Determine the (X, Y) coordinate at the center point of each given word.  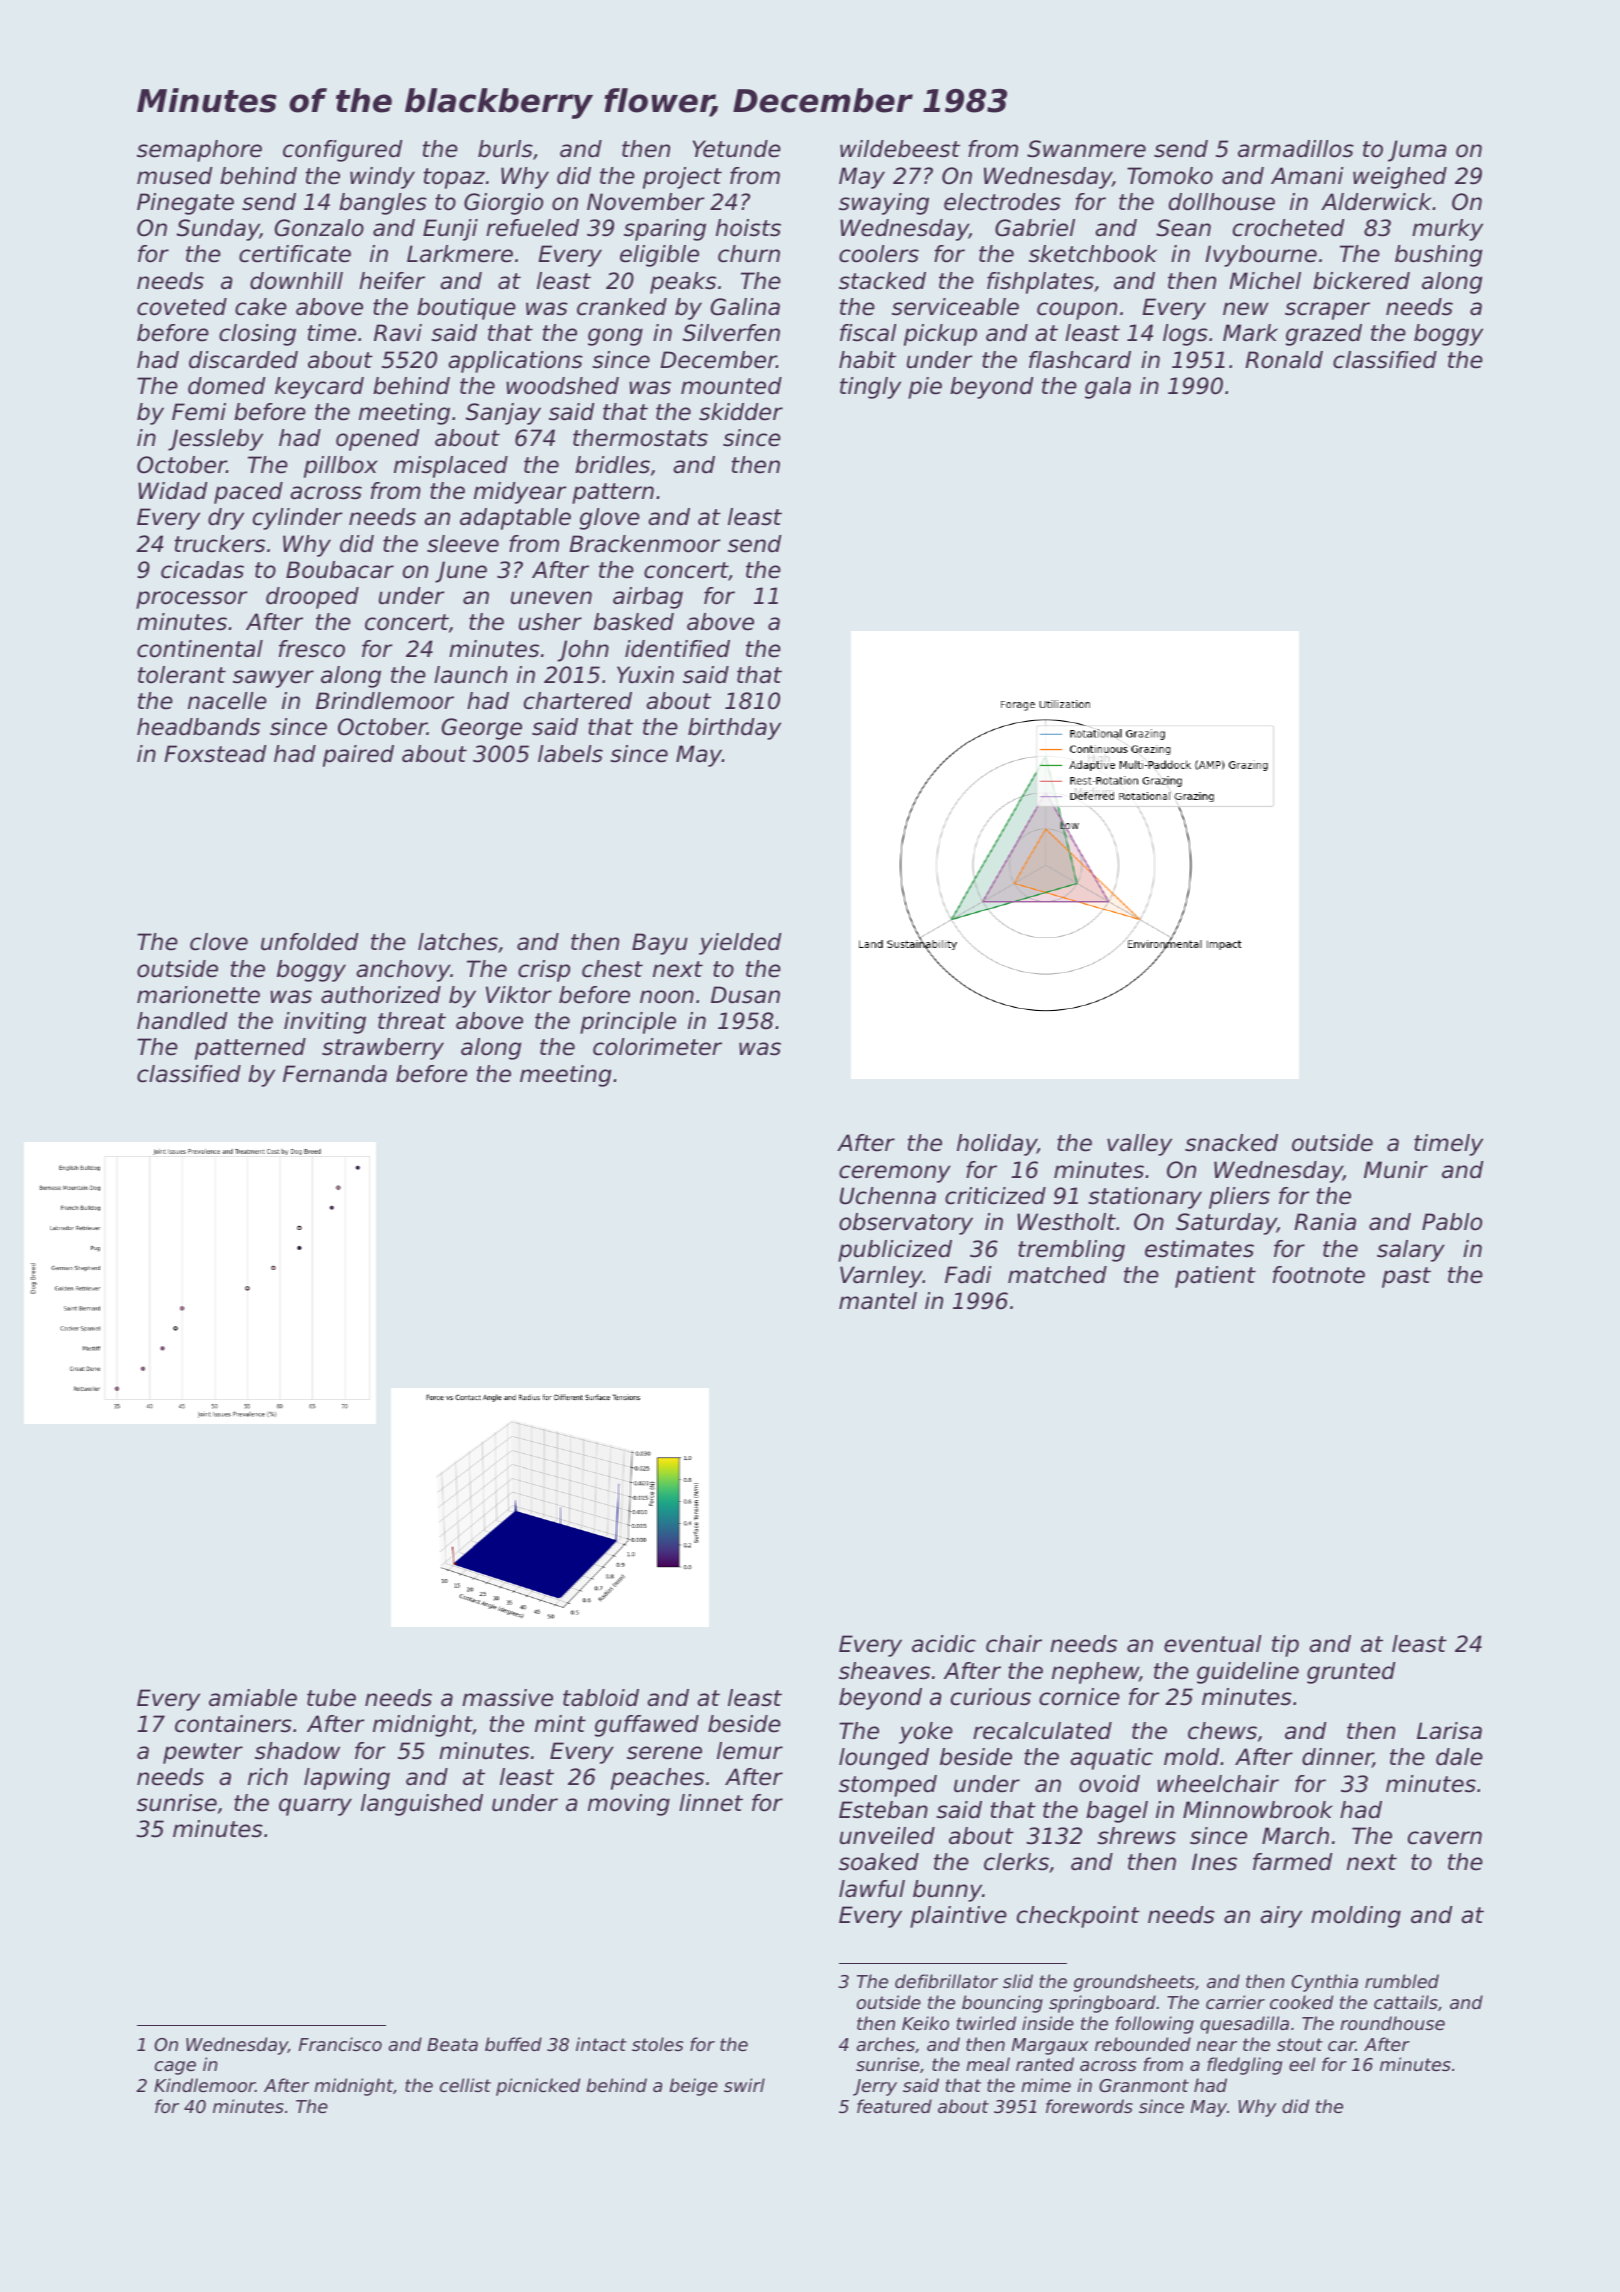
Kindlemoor (204, 2085)
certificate (295, 254)
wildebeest (900, 149)
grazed (1324, 335)
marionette (198, 995)
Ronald (1284, 360)
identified (677, 649)
